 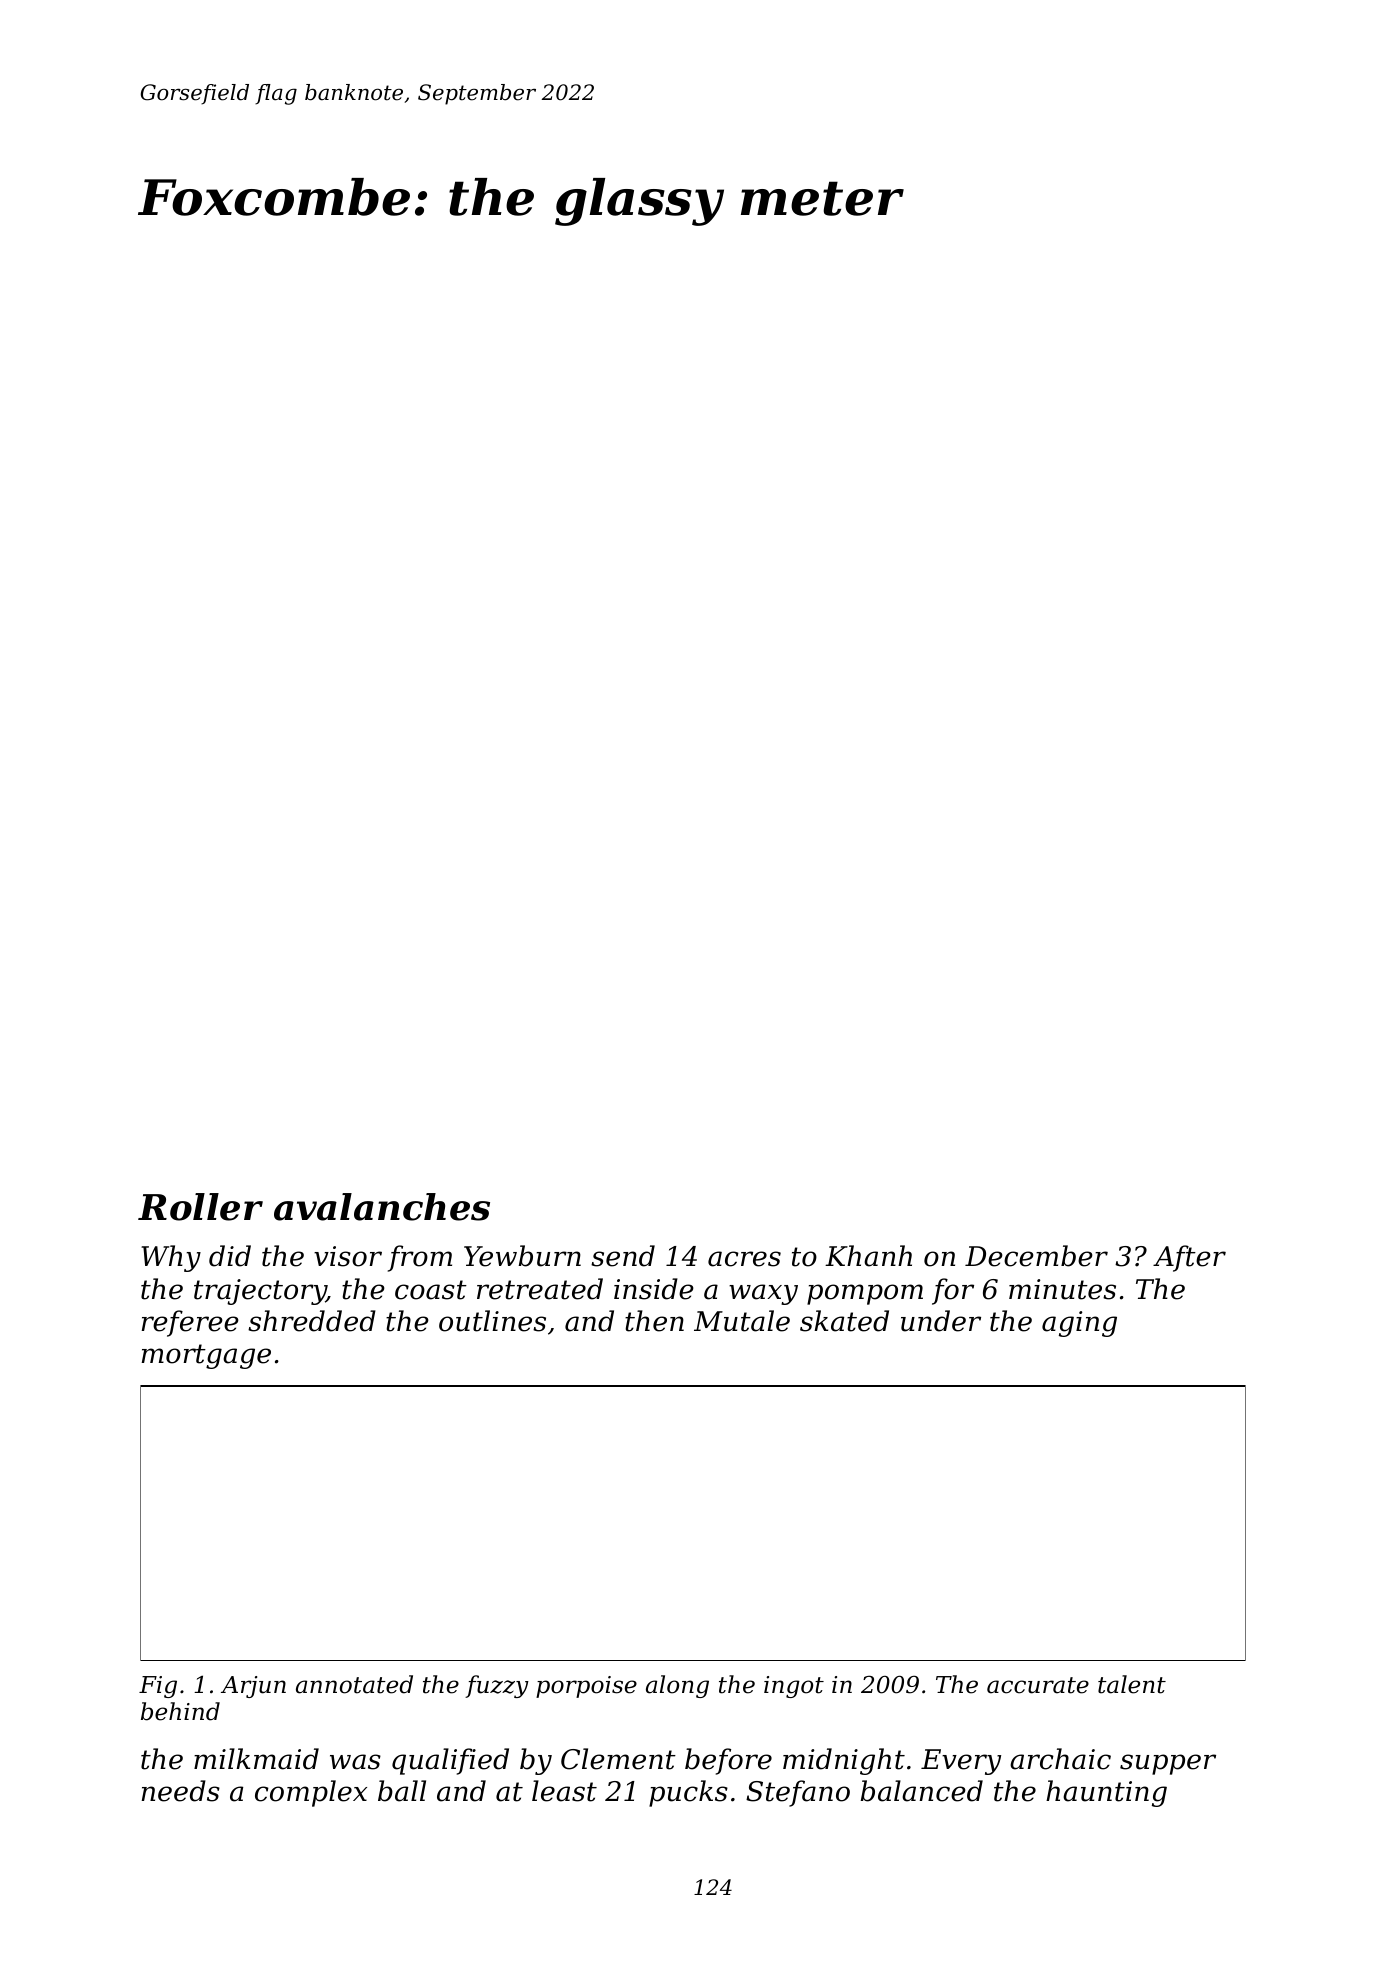 I want to click on avalanches, so click(x=382, y=1207).
